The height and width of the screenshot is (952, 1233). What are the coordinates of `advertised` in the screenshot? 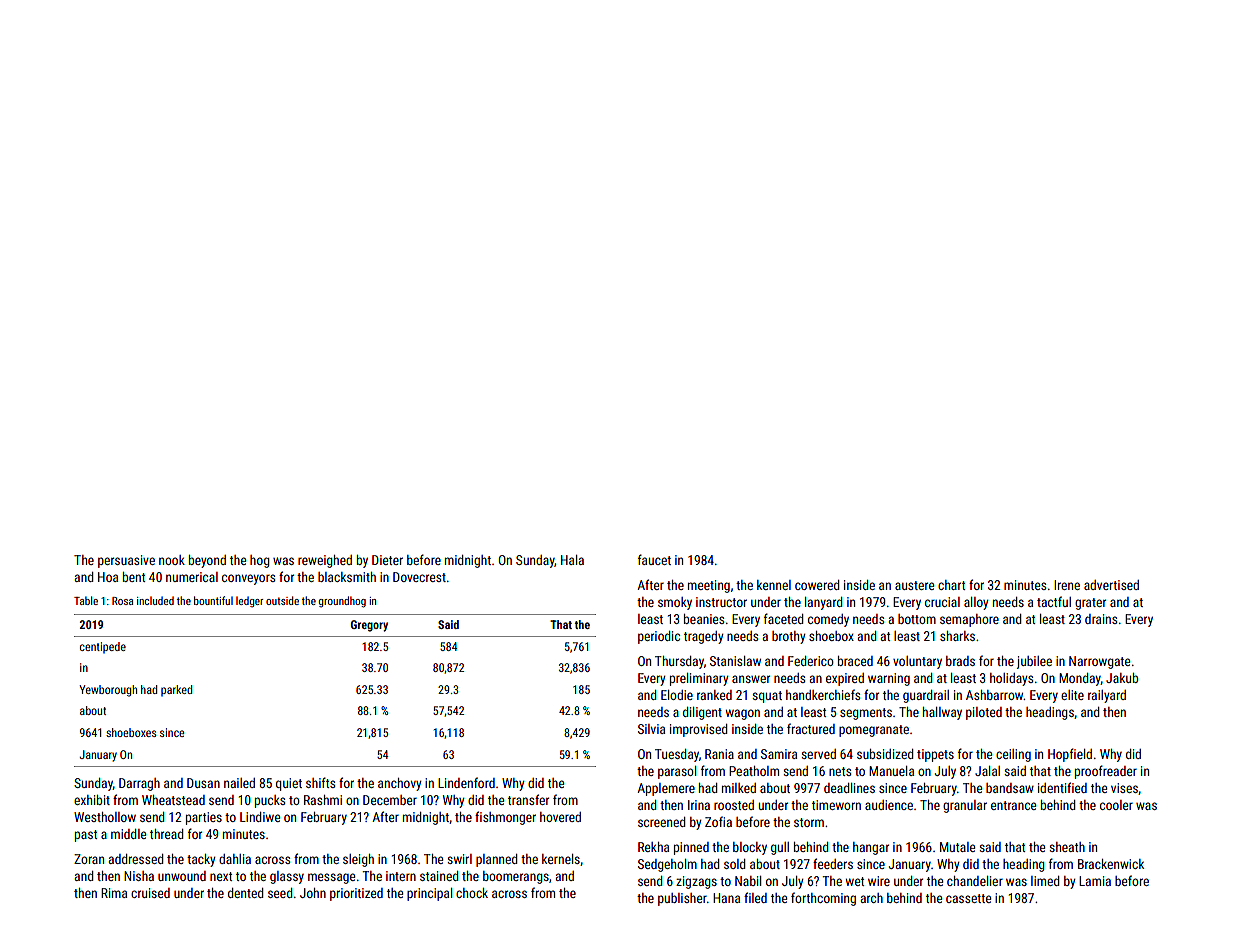 It's located at (1111, 585).
